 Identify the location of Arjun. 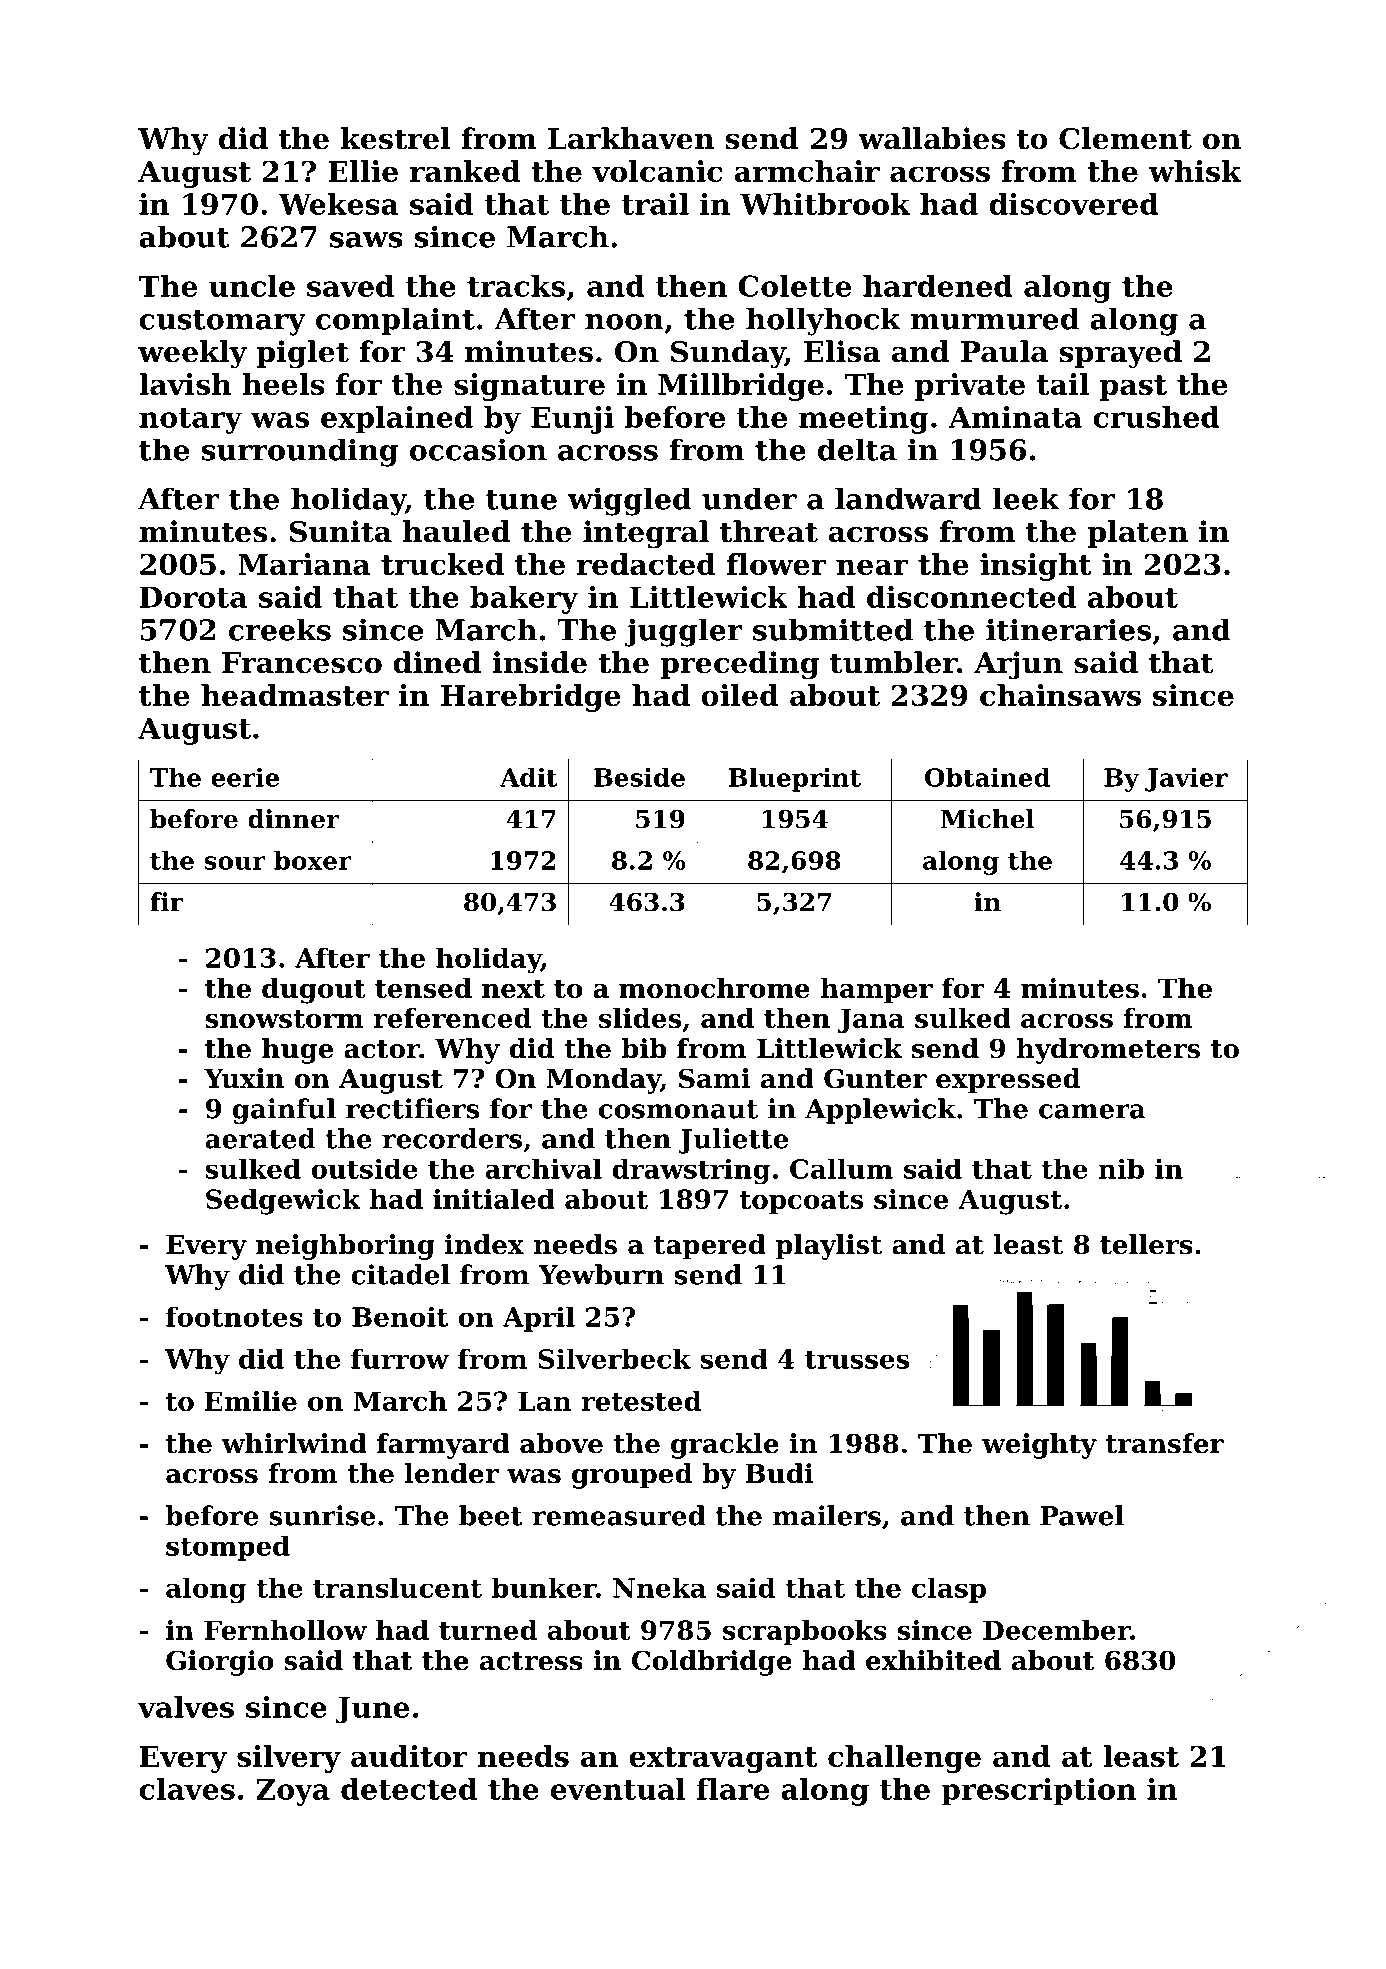
(1018, 665).
